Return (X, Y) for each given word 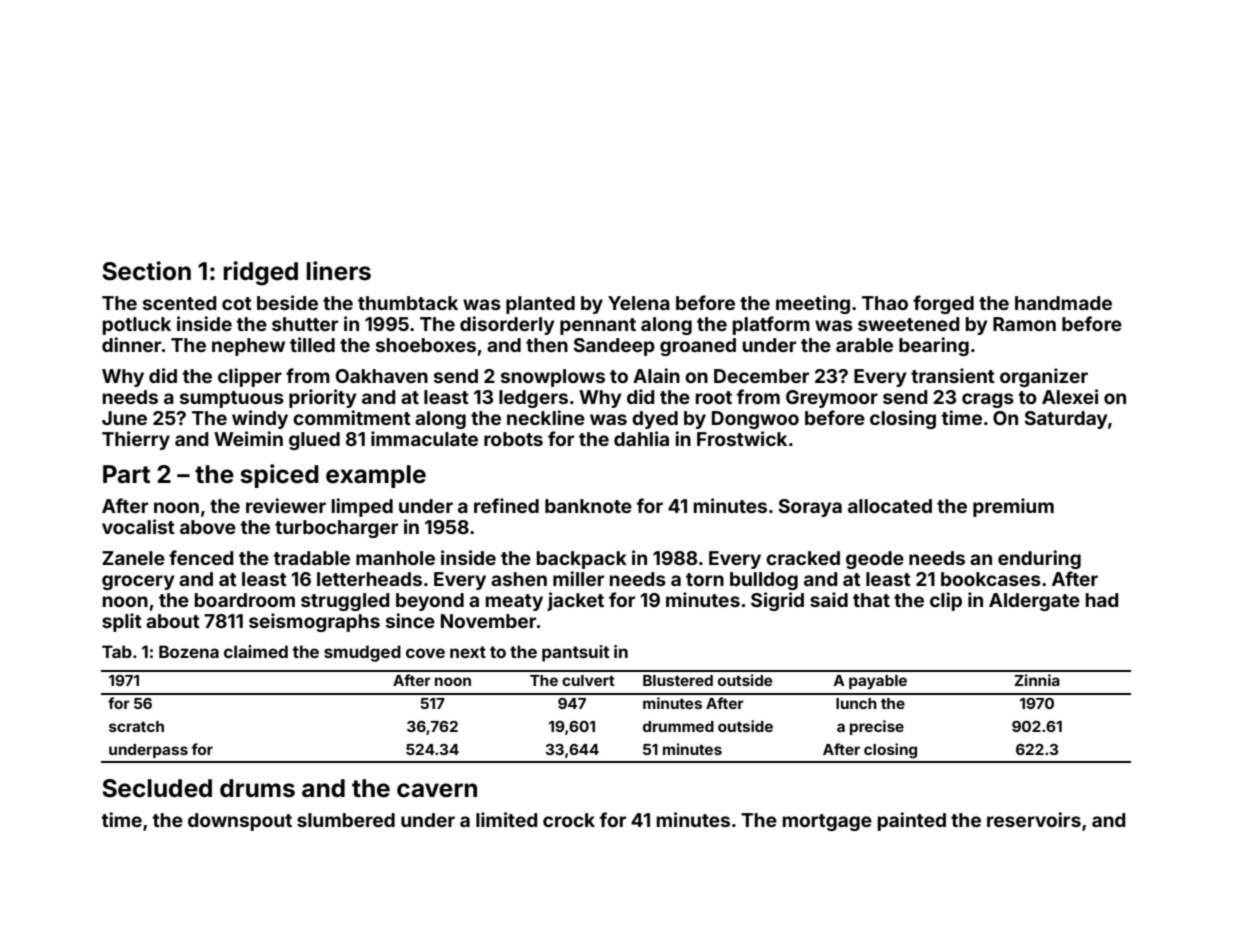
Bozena (189, 651)
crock (569, 820)
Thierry (136, 440)
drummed (678, 726)
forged (943, 304)
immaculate (424, 438)
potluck (137, 326)
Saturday (1066, 420)
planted (540, 305)
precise (877, 727)
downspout (240, 822)
